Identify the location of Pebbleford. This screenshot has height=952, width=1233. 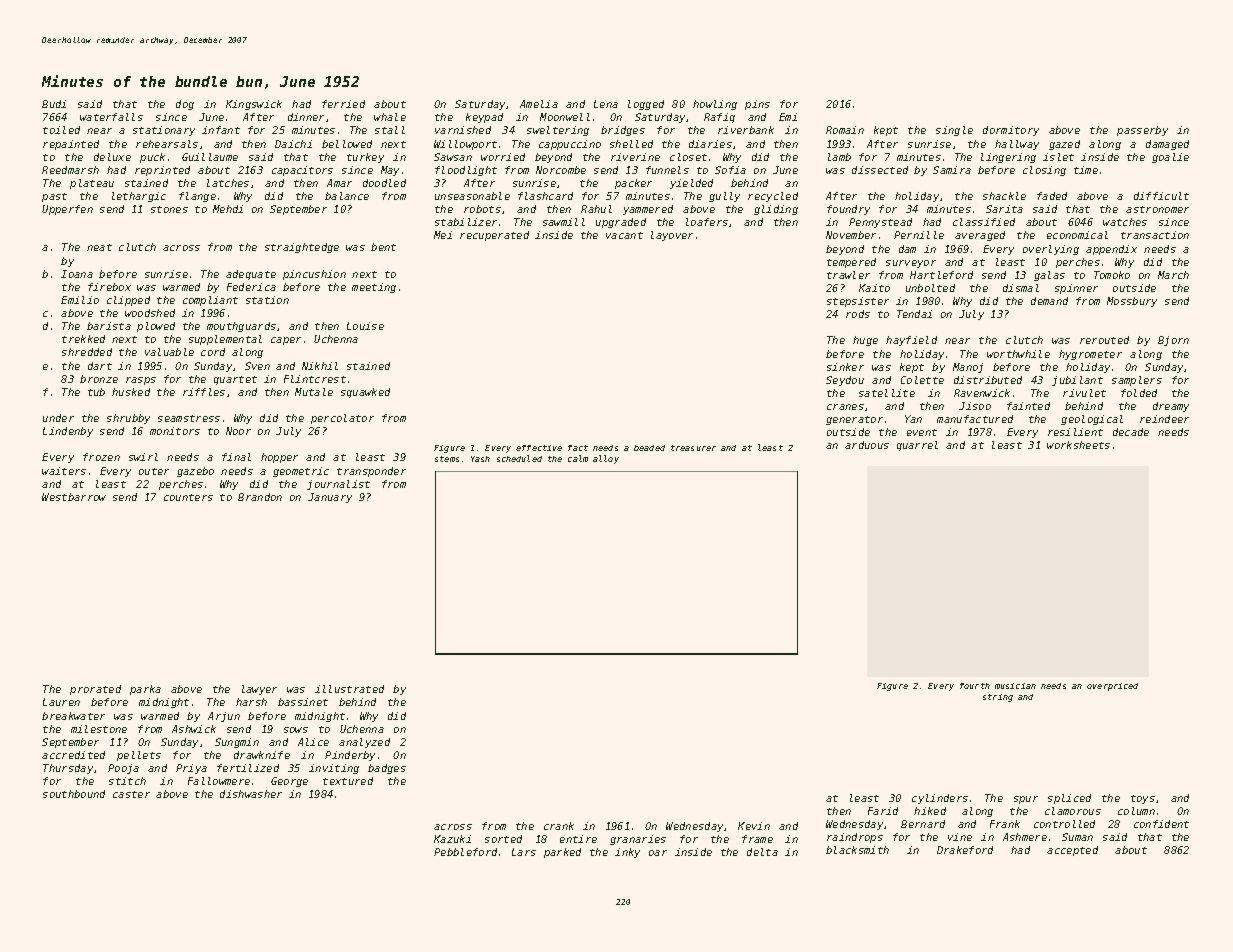
(465, 852).
